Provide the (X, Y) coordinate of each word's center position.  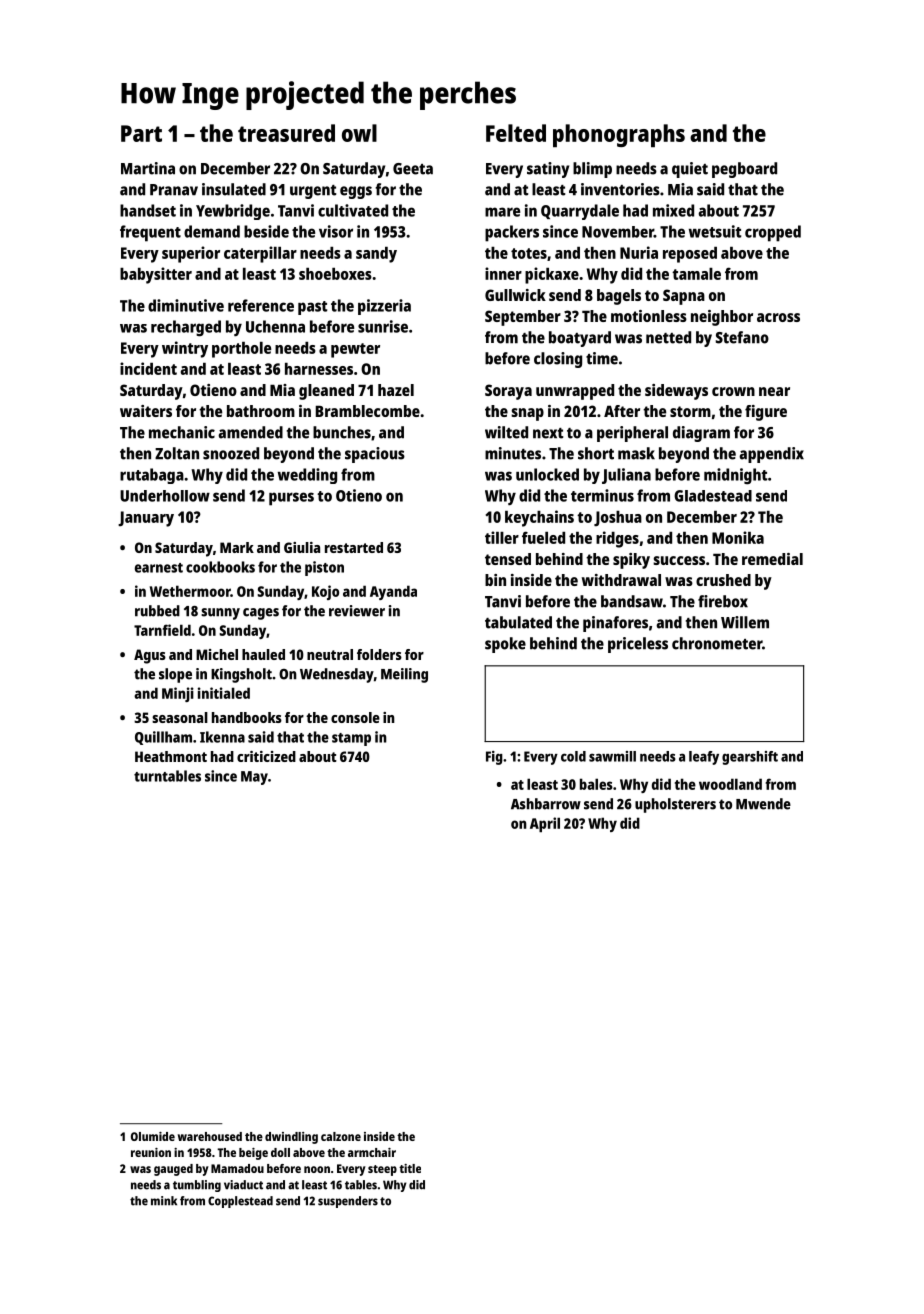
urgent (313, 192)
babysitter (156, 275)
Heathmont (171, 756)
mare (502, 212)
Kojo (325, 592)
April (545, 824)
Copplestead (240, 1202)
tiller (502, 537)
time (602, 358)
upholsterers (675, 805)
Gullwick (515, 295)
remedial (772, 559)
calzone (341, 1136)
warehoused (210, 1136)
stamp (351, 739)
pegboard (744, 170)
